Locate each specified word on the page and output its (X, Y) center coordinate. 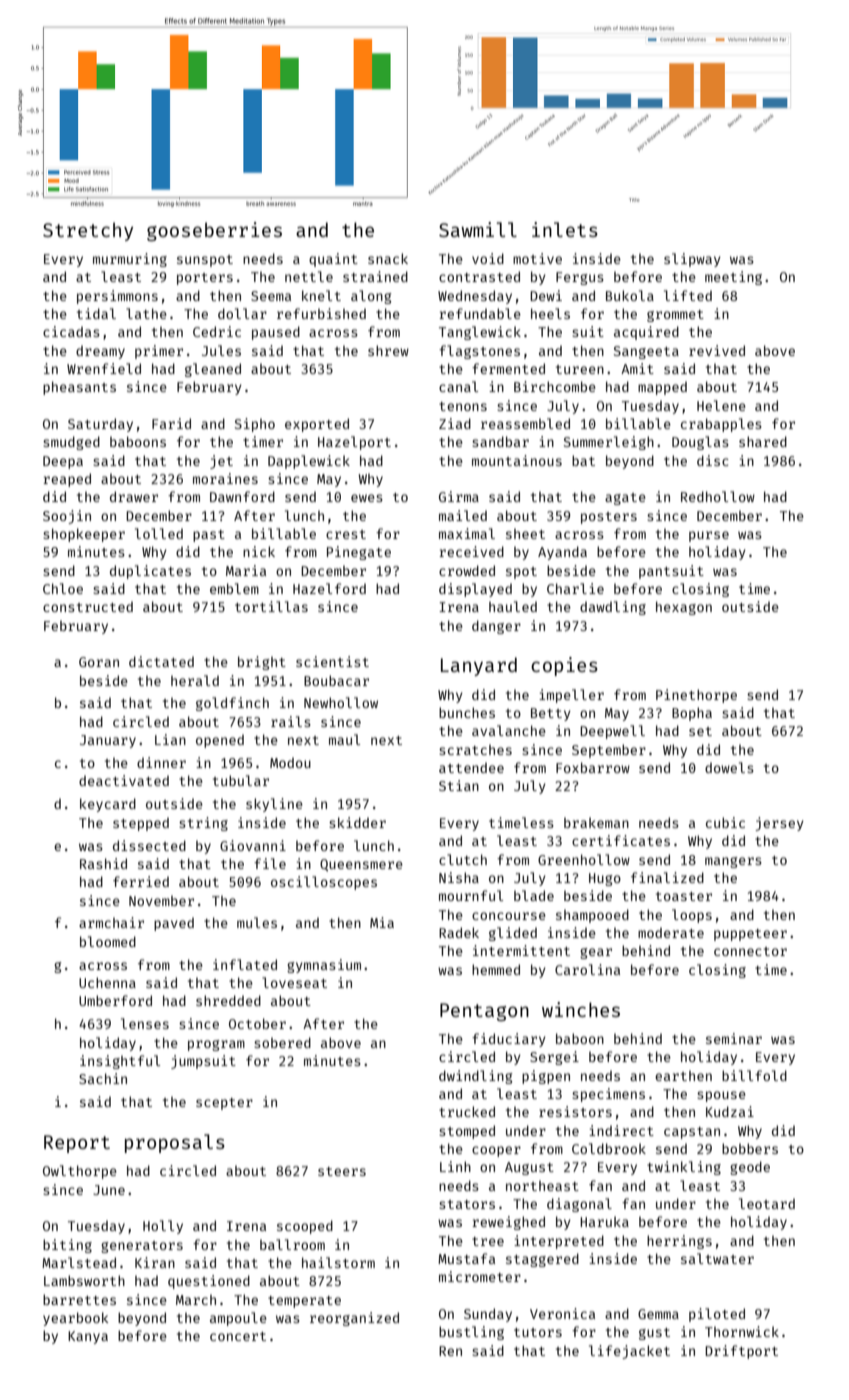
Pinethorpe (696, 696)
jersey (779, 824)
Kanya (88, 1337)
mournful (471, 895)
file (270, 863)
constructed (88, 606)
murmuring (130, 260)
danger (496, 627)
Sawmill (478, 229)
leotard (767, 1203)
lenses (145, 1023)
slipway (692, 260)
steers (342, 1171)
